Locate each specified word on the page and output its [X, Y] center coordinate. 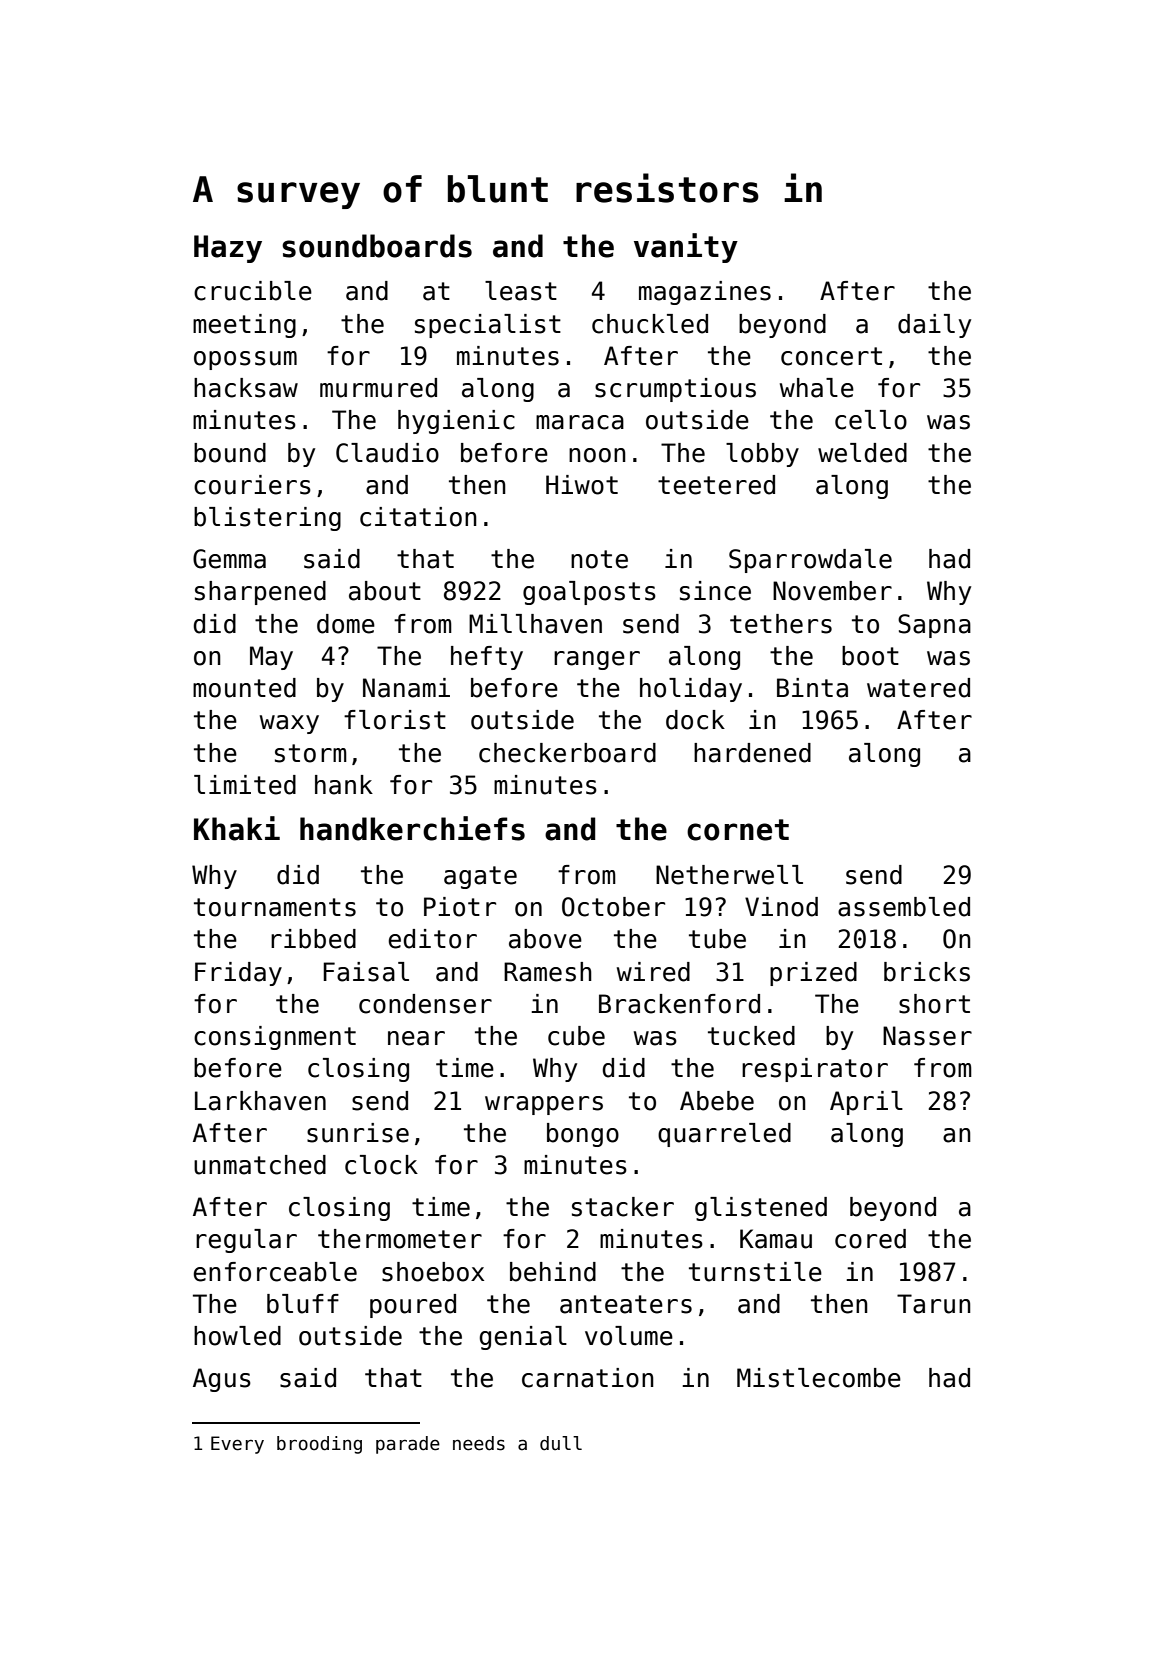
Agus [222, 1380]
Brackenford [679, 1004]
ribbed [313, 939]
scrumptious [675, 390]
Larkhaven [260, 1101]
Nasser [927, 1036]
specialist [488, 326]
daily [934, 326]
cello [871, 420]
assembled [904, 907]
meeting [244, 326]
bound [230, 453]
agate [480, 877]
